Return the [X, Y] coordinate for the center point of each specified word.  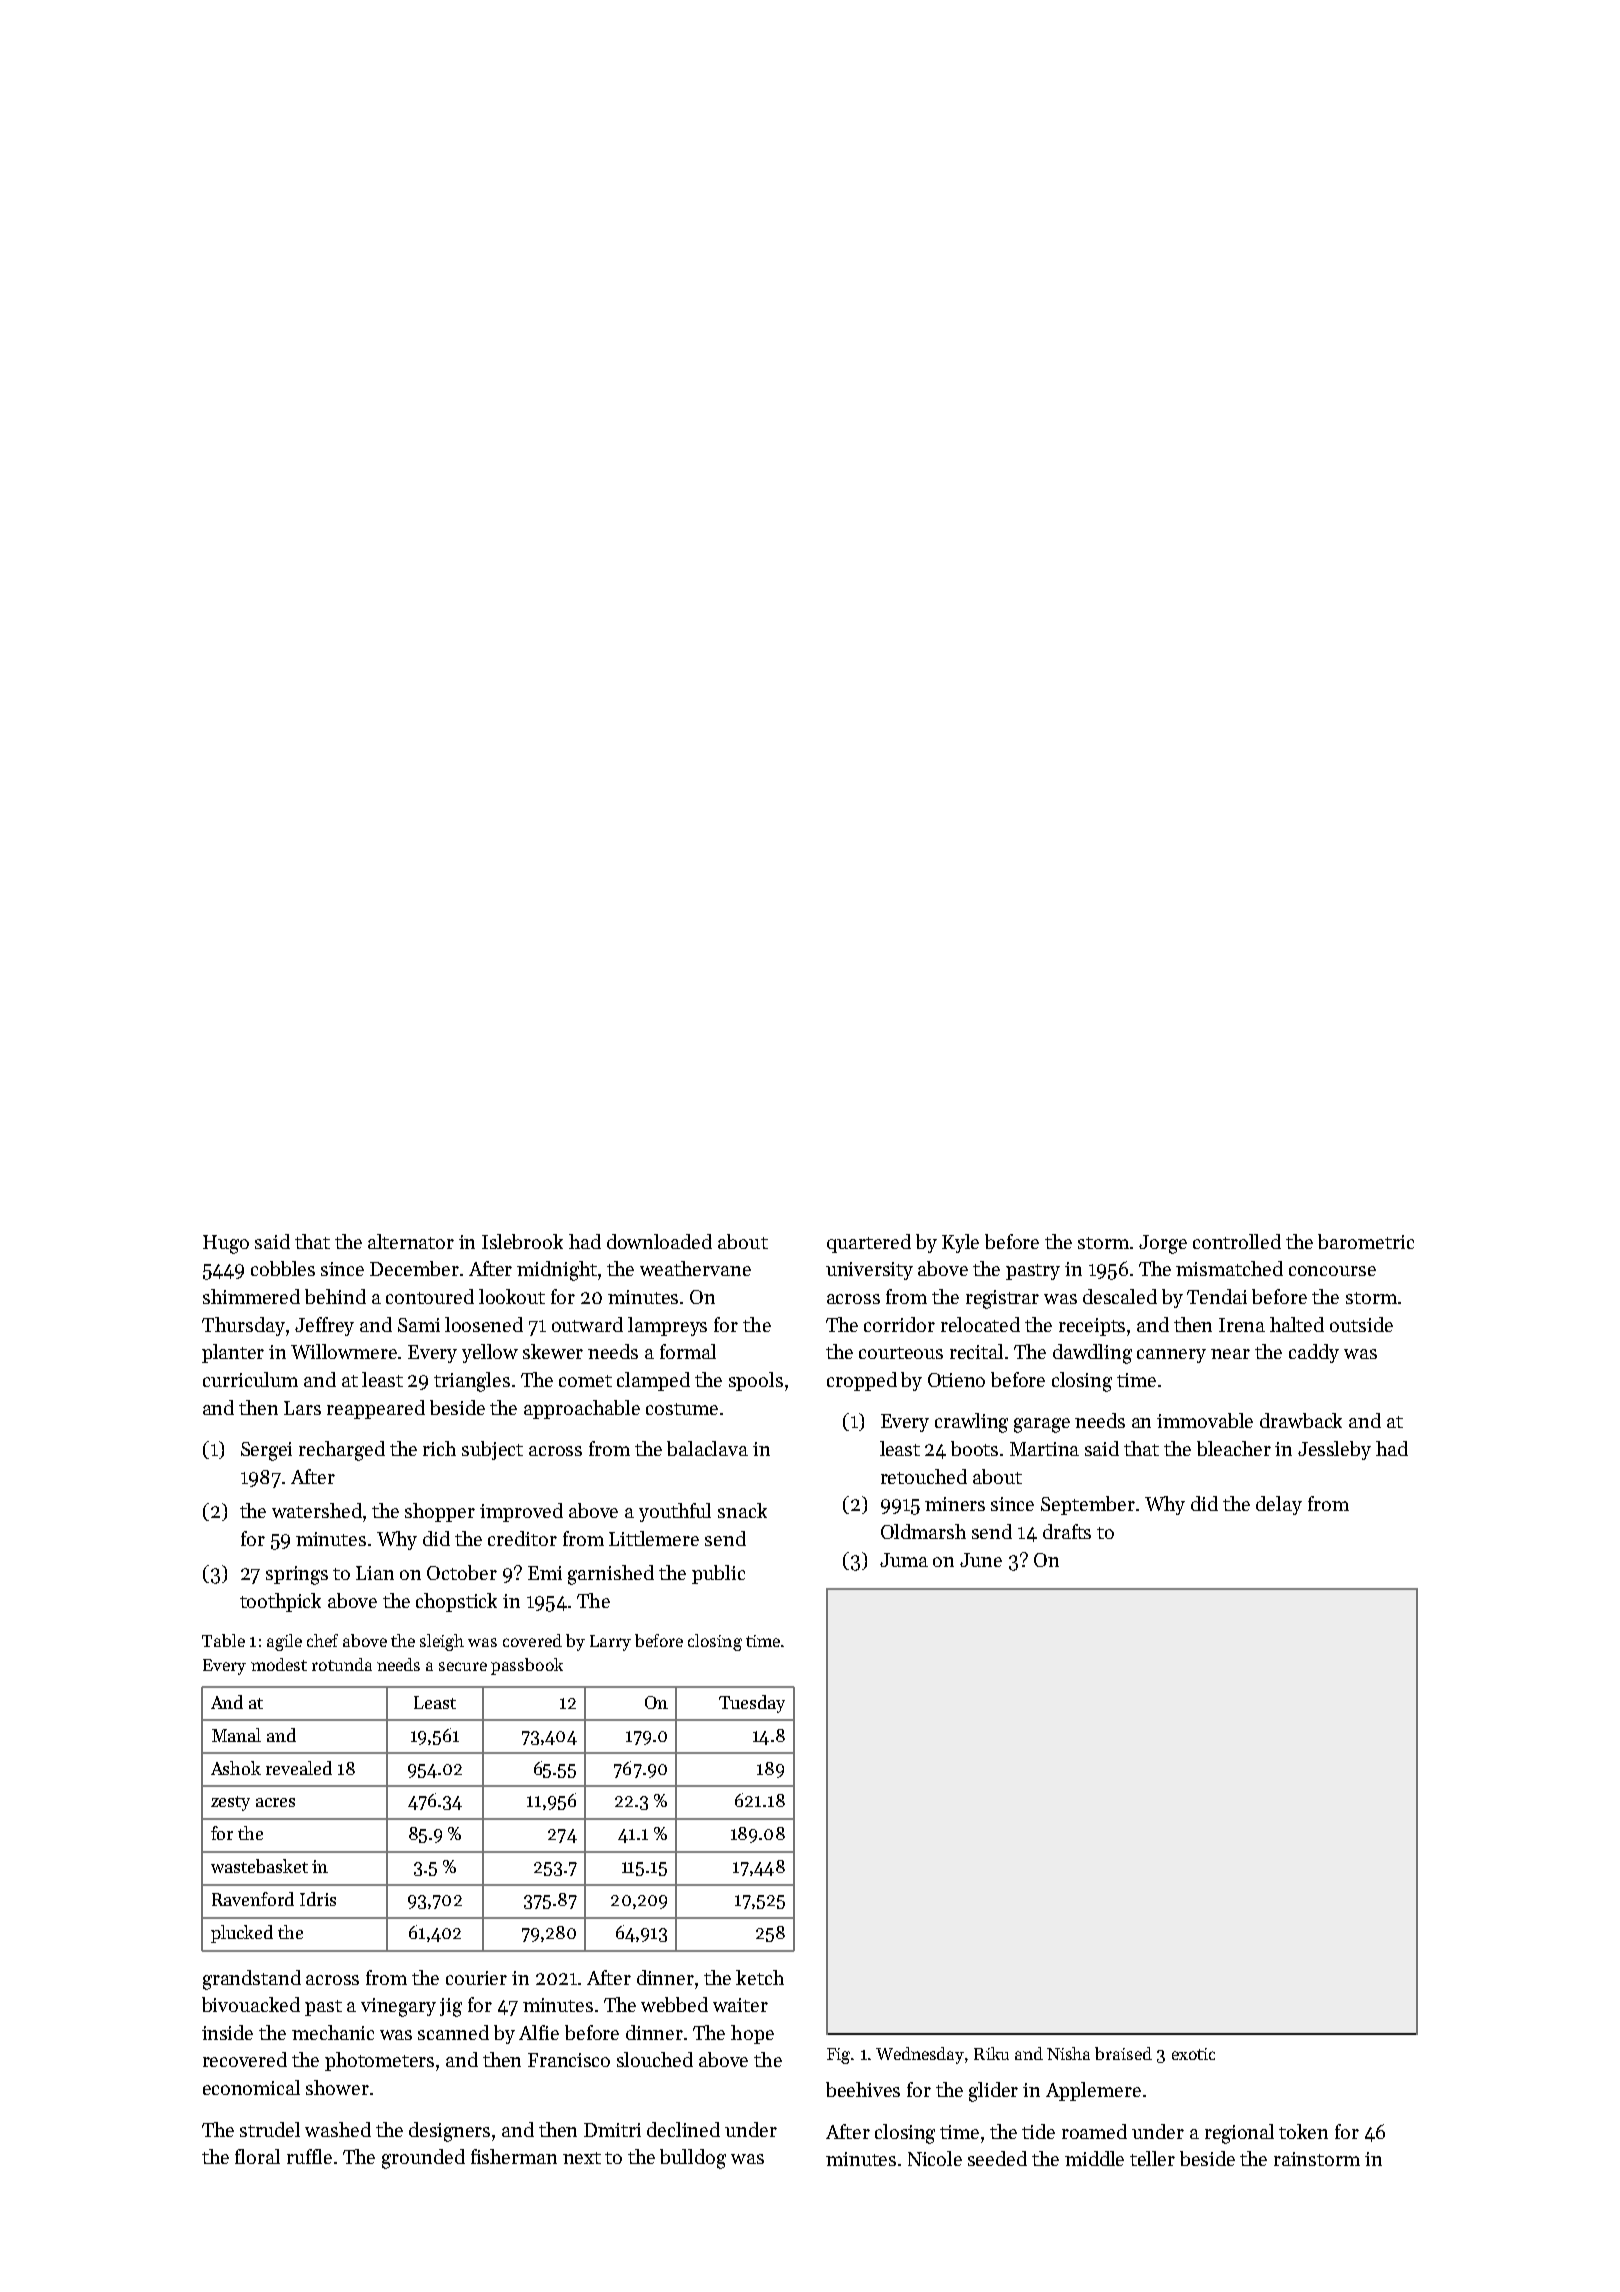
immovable [1205, 1420]
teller [1152, 2158]
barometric [1366, 1241]
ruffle [309, 2156]
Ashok [236, 1768]
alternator [411, 1241]
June [981, 1560]
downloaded [659, 1241]
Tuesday [752, 1704]
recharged [342, 1451]
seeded [997, 2158]
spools [756, 1381]
